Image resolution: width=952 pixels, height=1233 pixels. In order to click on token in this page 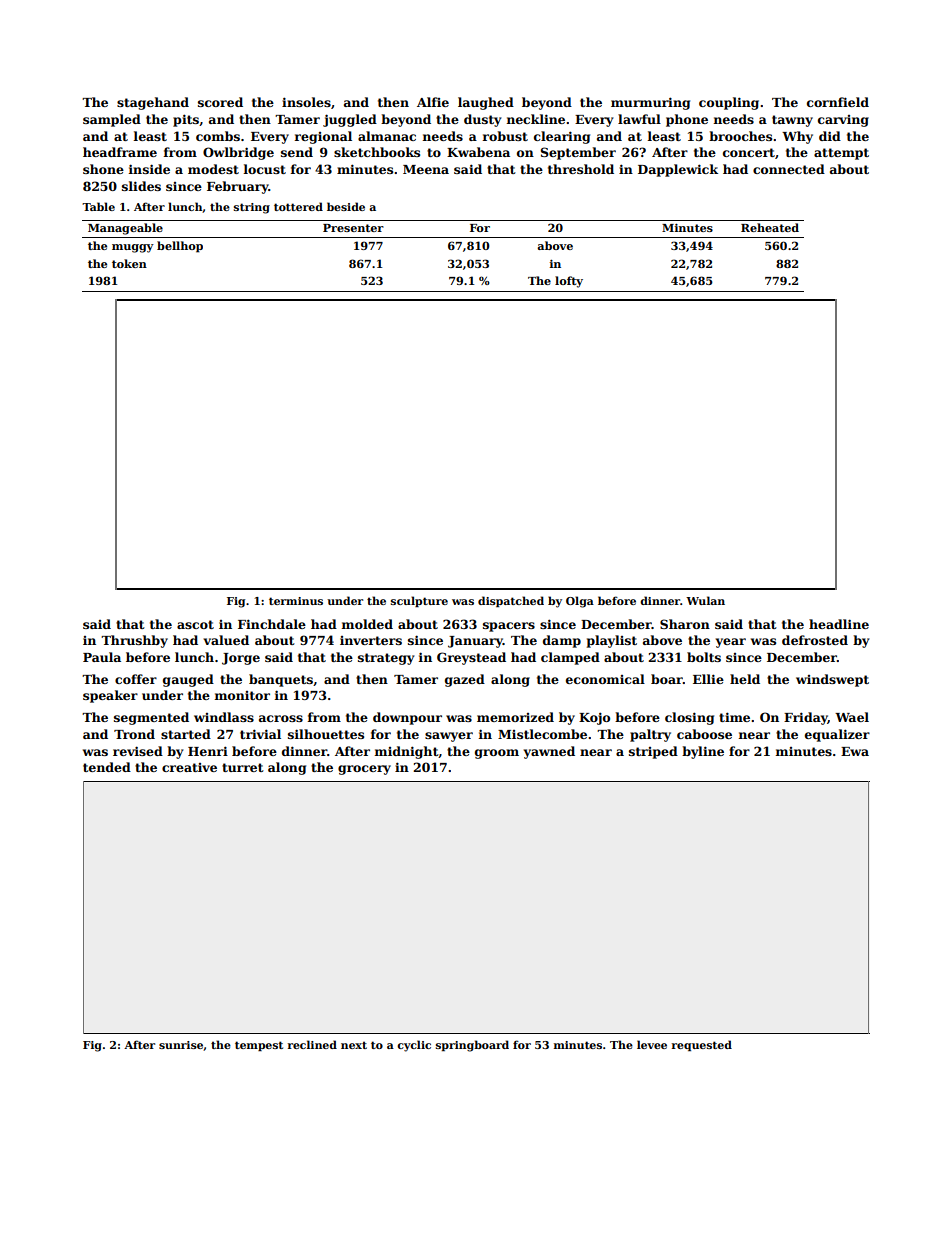, I will do `click(129, 263)`.
